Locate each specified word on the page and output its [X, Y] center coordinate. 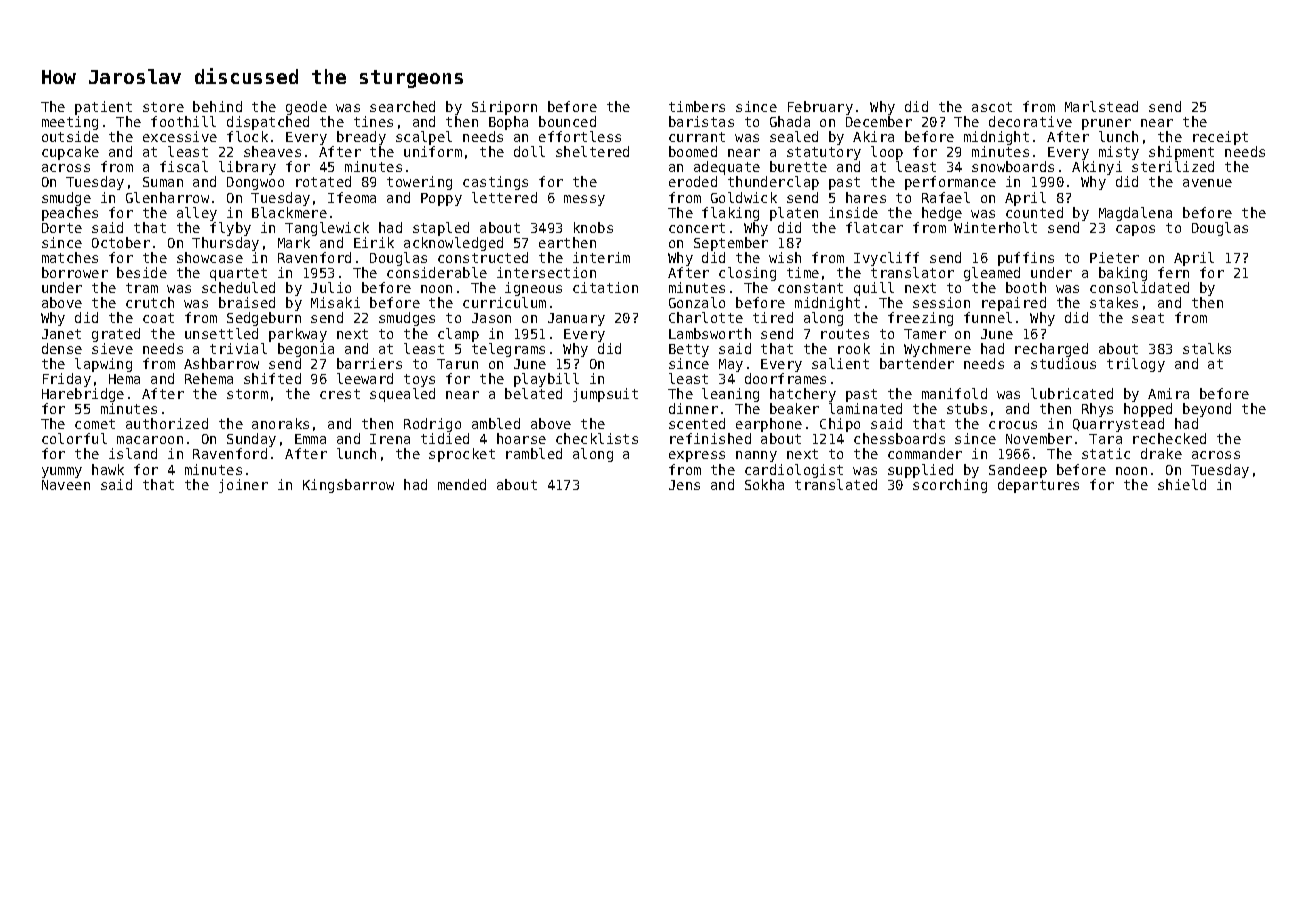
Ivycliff [886, 259]
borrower [75, 272]
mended [462, 484]
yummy [62, 472]
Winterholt [995, 227]
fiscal [184, 166]
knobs [593, 227]
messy [584, 200]
